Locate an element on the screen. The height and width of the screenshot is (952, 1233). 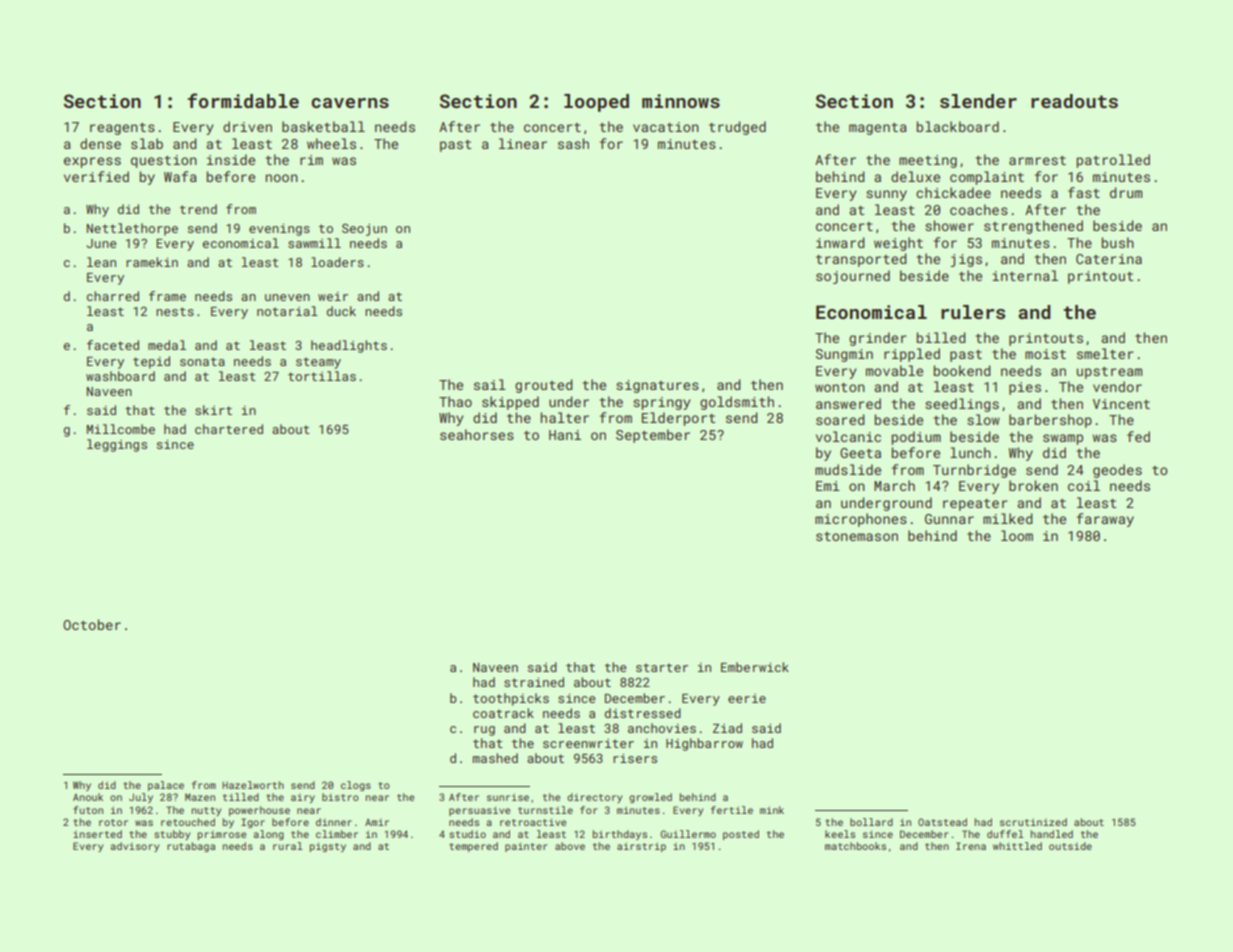
above is located at coordinates (570, 846).
